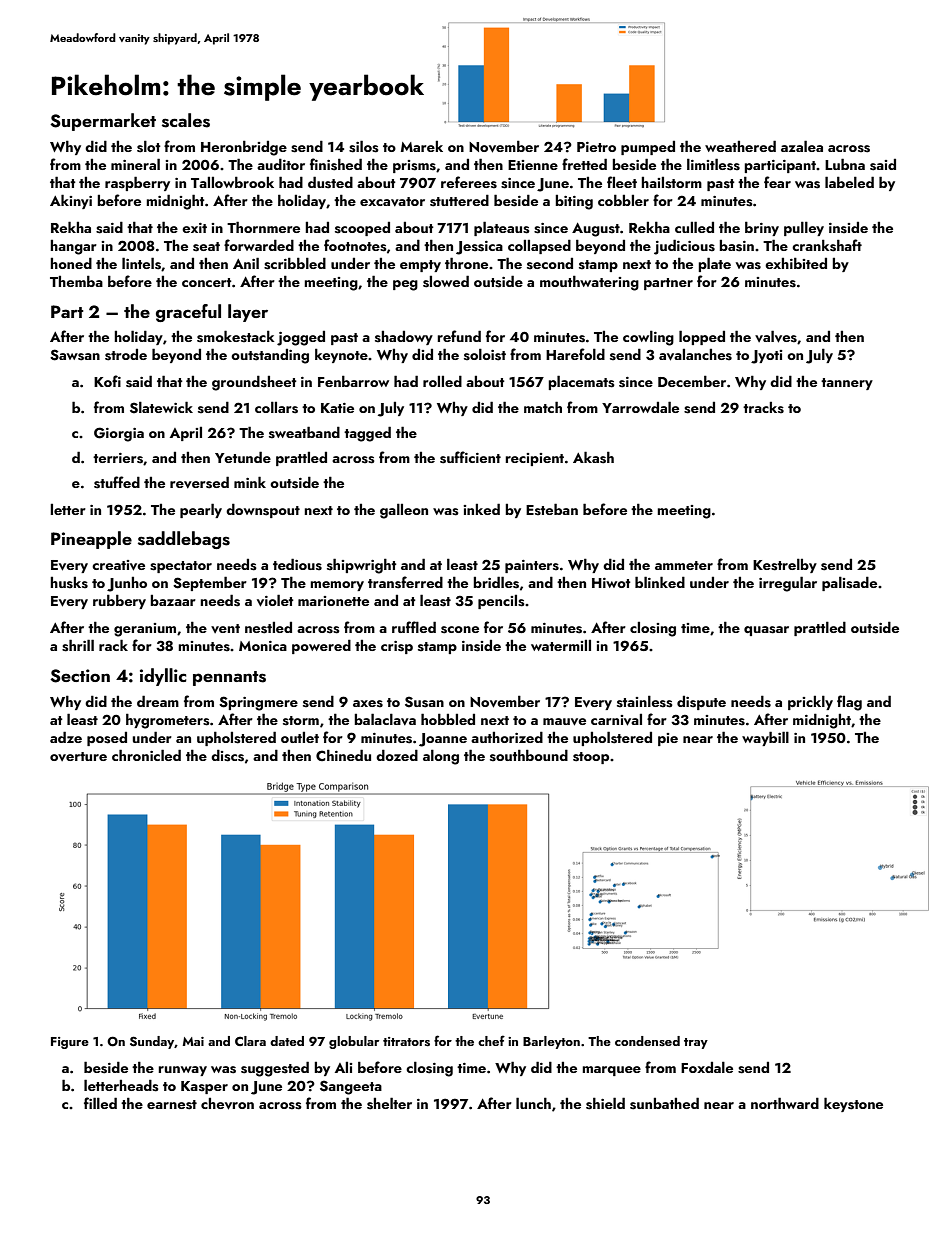 The height and width of the screenshot is (1233, 952). Describe the element at coordinates (258, 703) in the screenshot. I see `Springmere` at that location.
